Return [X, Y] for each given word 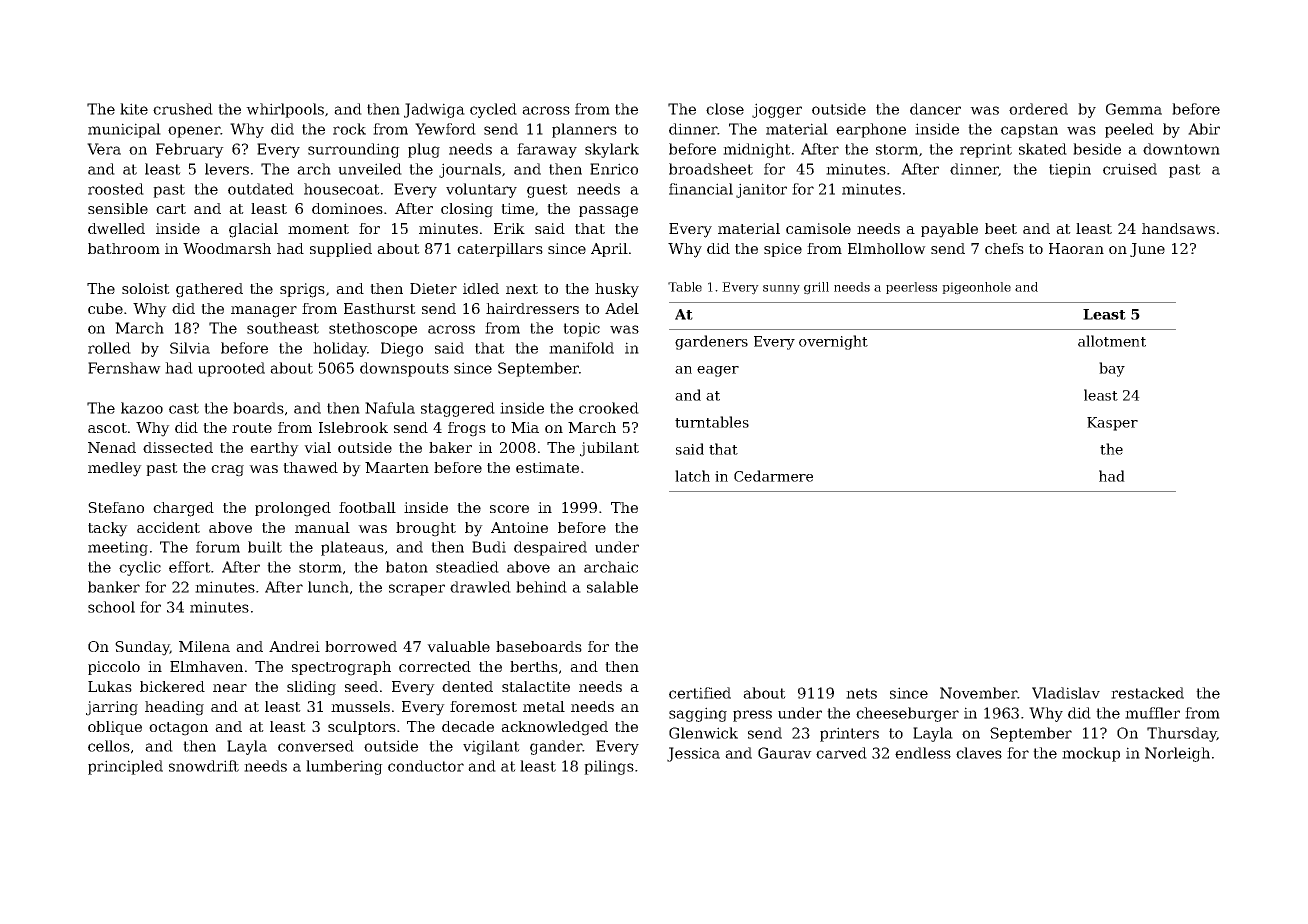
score [509, 509]
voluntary [481, 190]
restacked [1147, 693]
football [367, 507]
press [752, 716]
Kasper [1112, 424]
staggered [458, 409]
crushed [183, 109]
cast [184, 408]
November [979, 693]
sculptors [362, 728]
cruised [1130, 169]
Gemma [1134, 109]
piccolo [114, 668]
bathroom [124, 248]
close [725, 109]
